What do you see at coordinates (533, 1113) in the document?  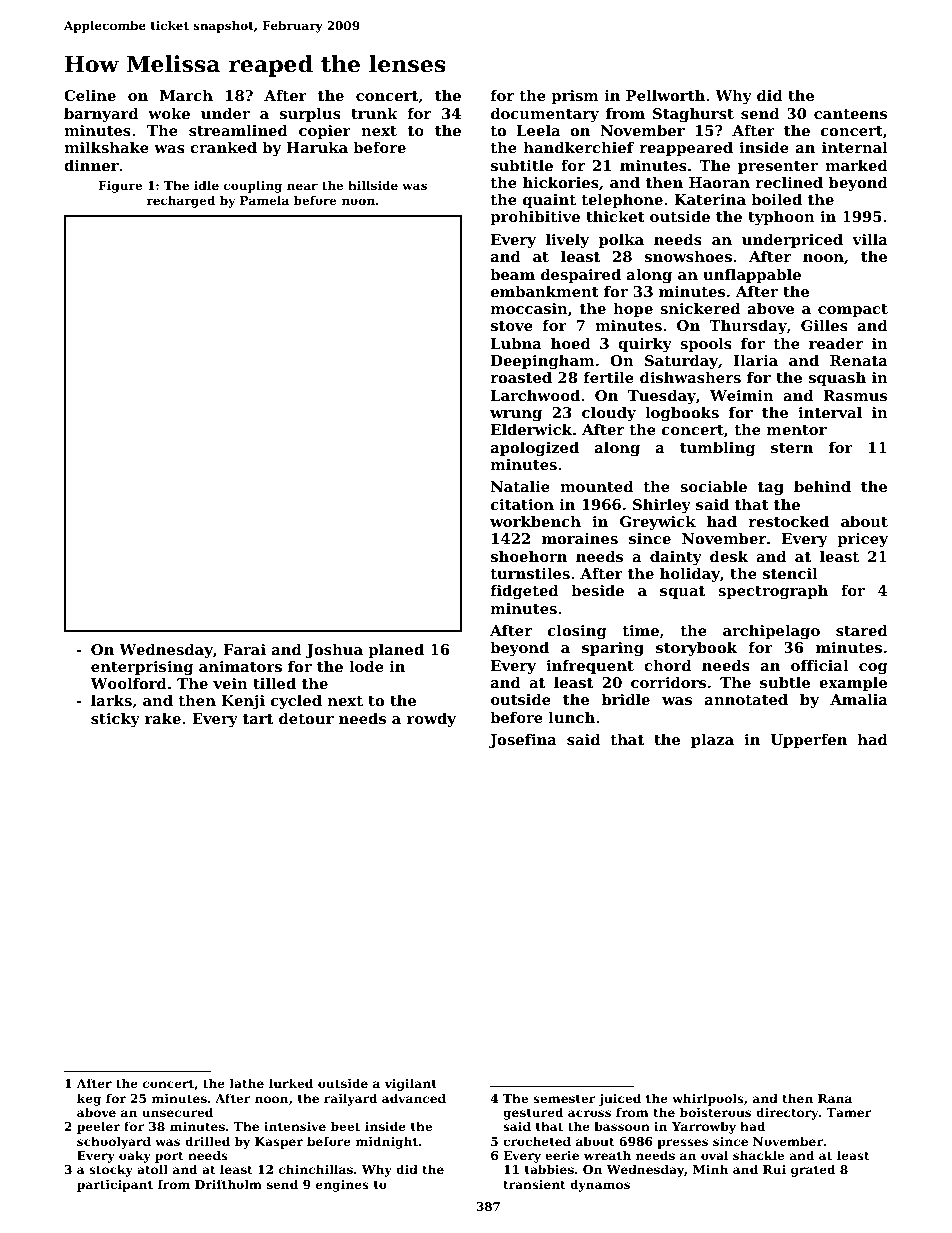 I see `gestured` at bounding box center [533, 1113].
